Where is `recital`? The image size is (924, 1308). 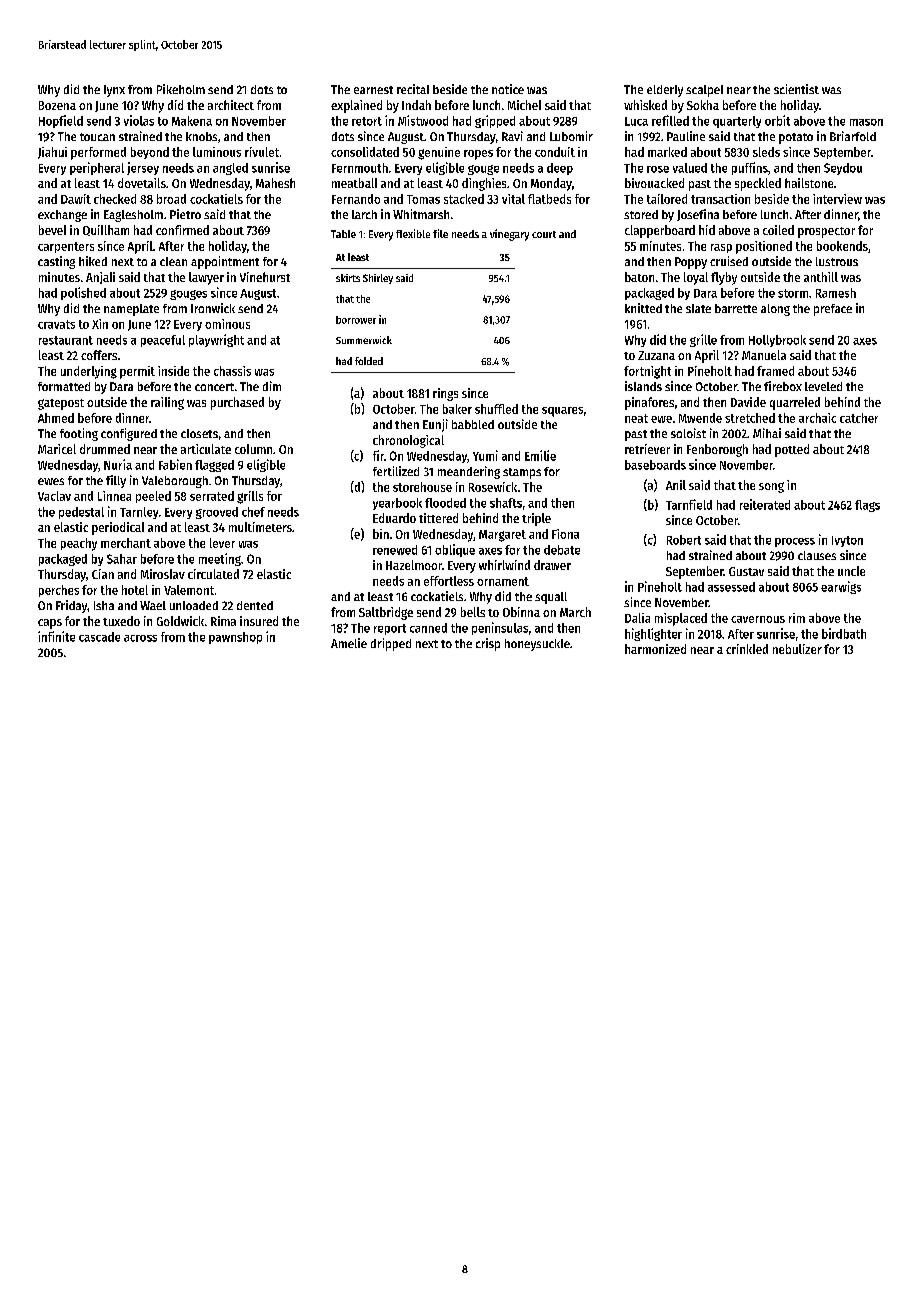 recital is located at coordinates (413, 89).
